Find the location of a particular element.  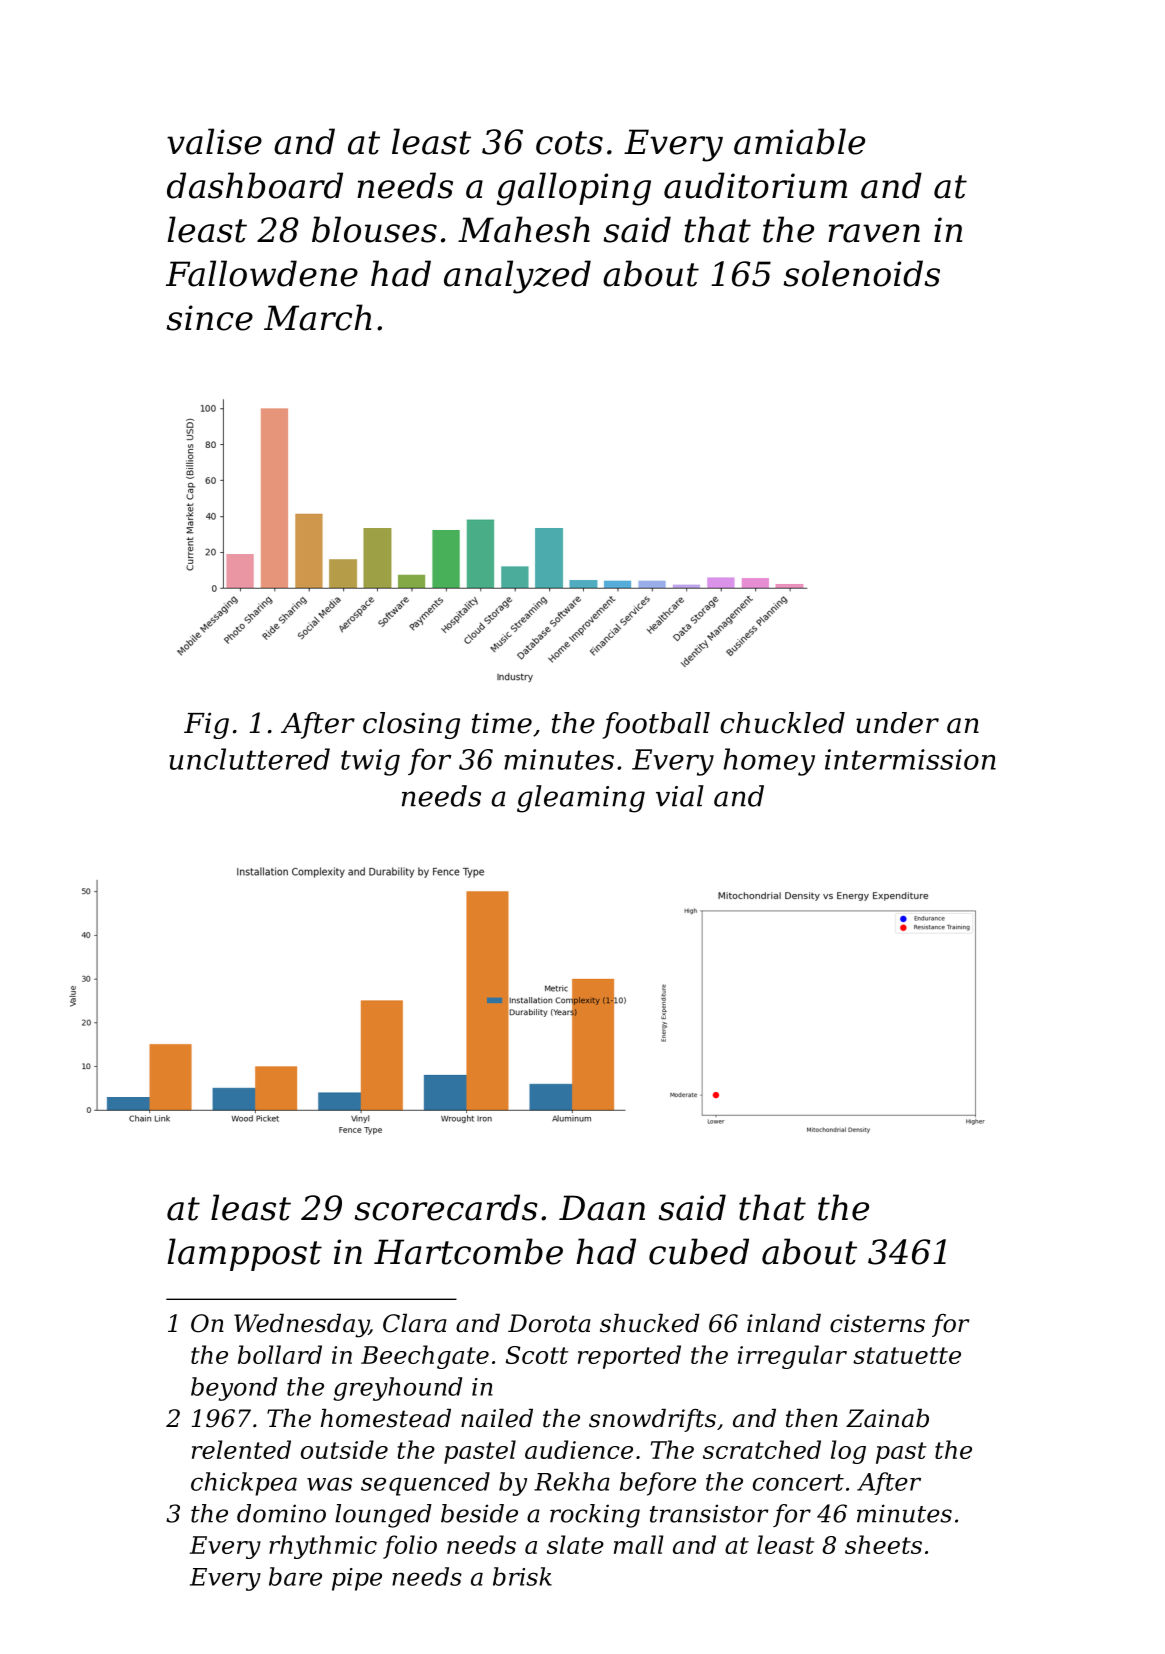

solenoids is located at coordinates (861, 273).
